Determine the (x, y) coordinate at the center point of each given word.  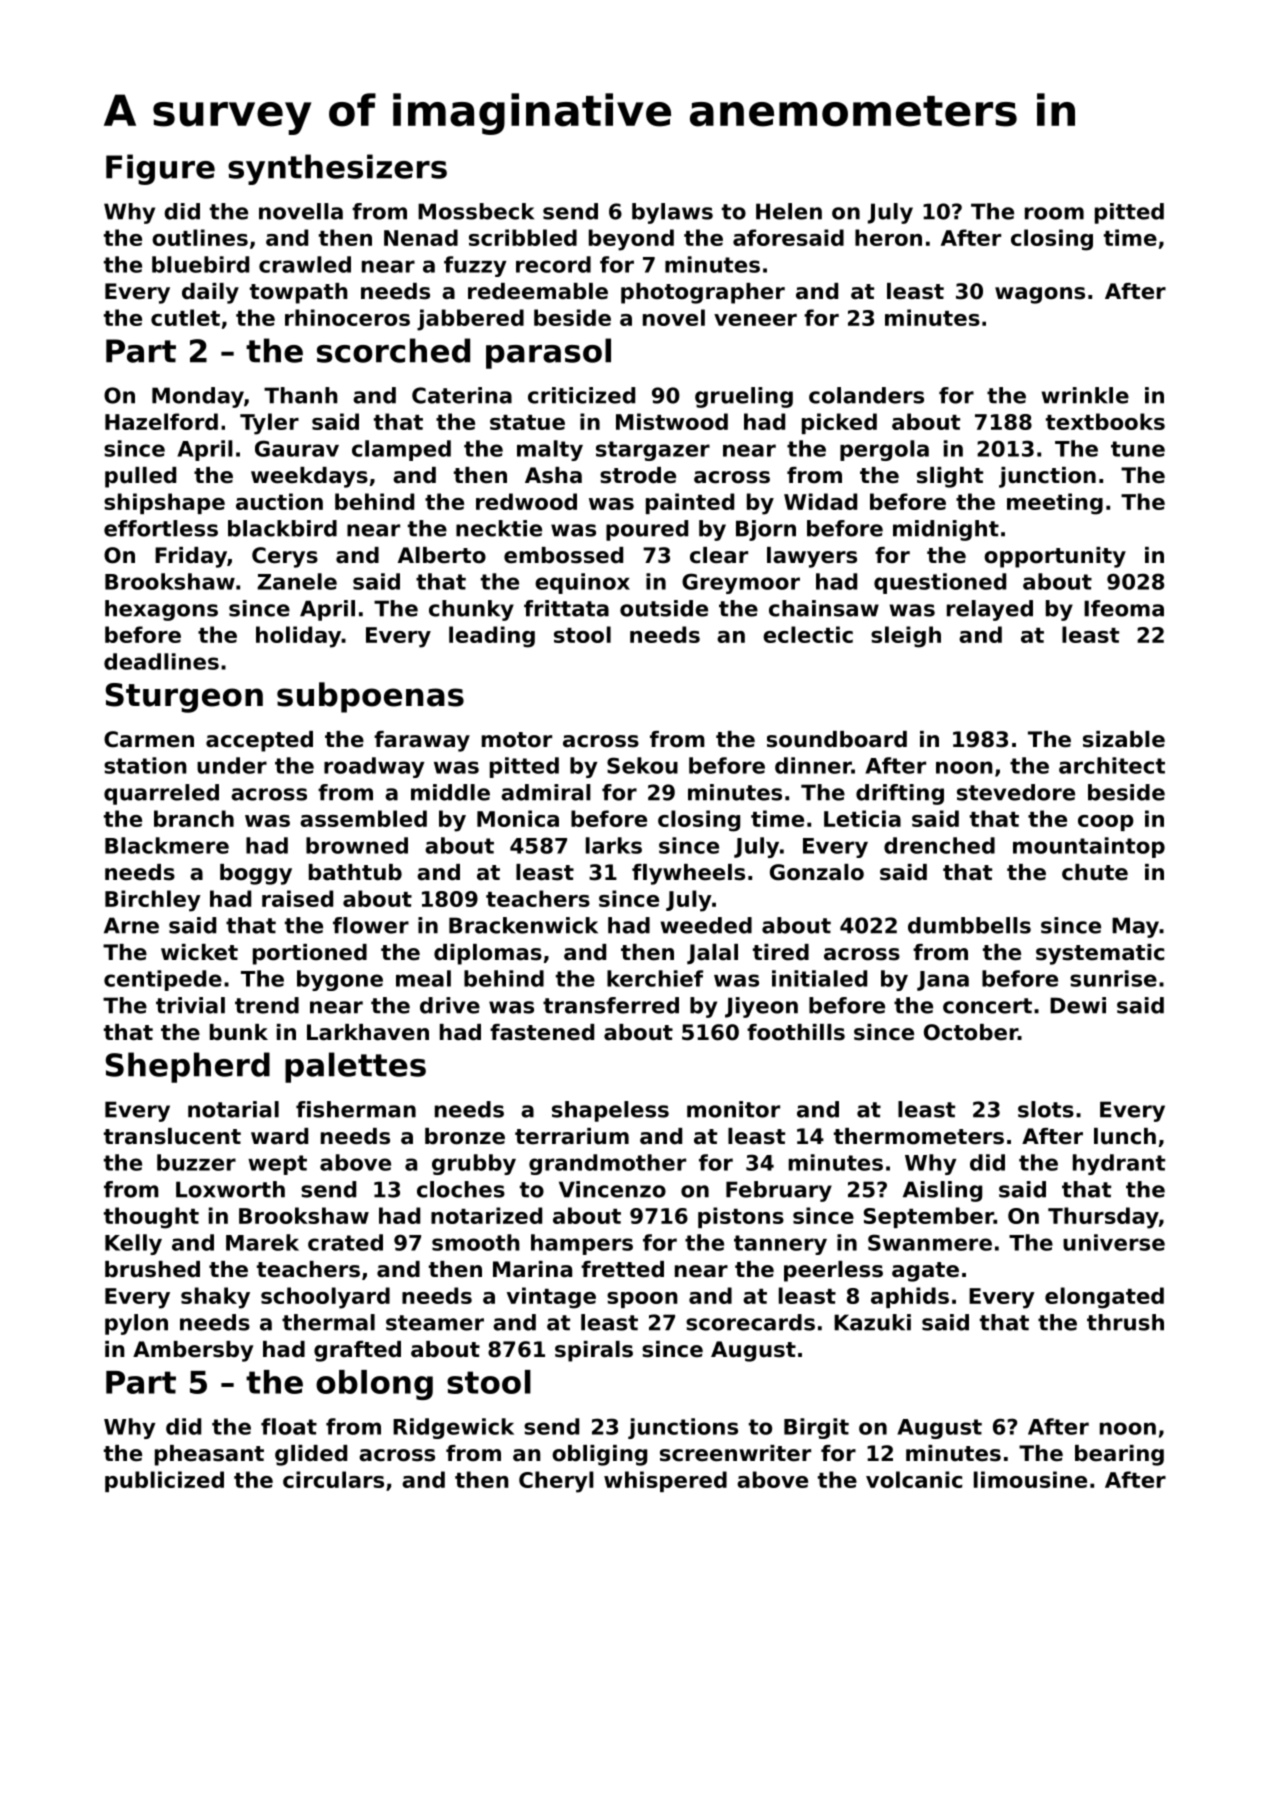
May (1135, 927)
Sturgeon (184, 698)
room (1054, 213)
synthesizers (337, 169)
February (779, 1191)
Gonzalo (817, 872)
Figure (160, 169)
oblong (374, 1385)
